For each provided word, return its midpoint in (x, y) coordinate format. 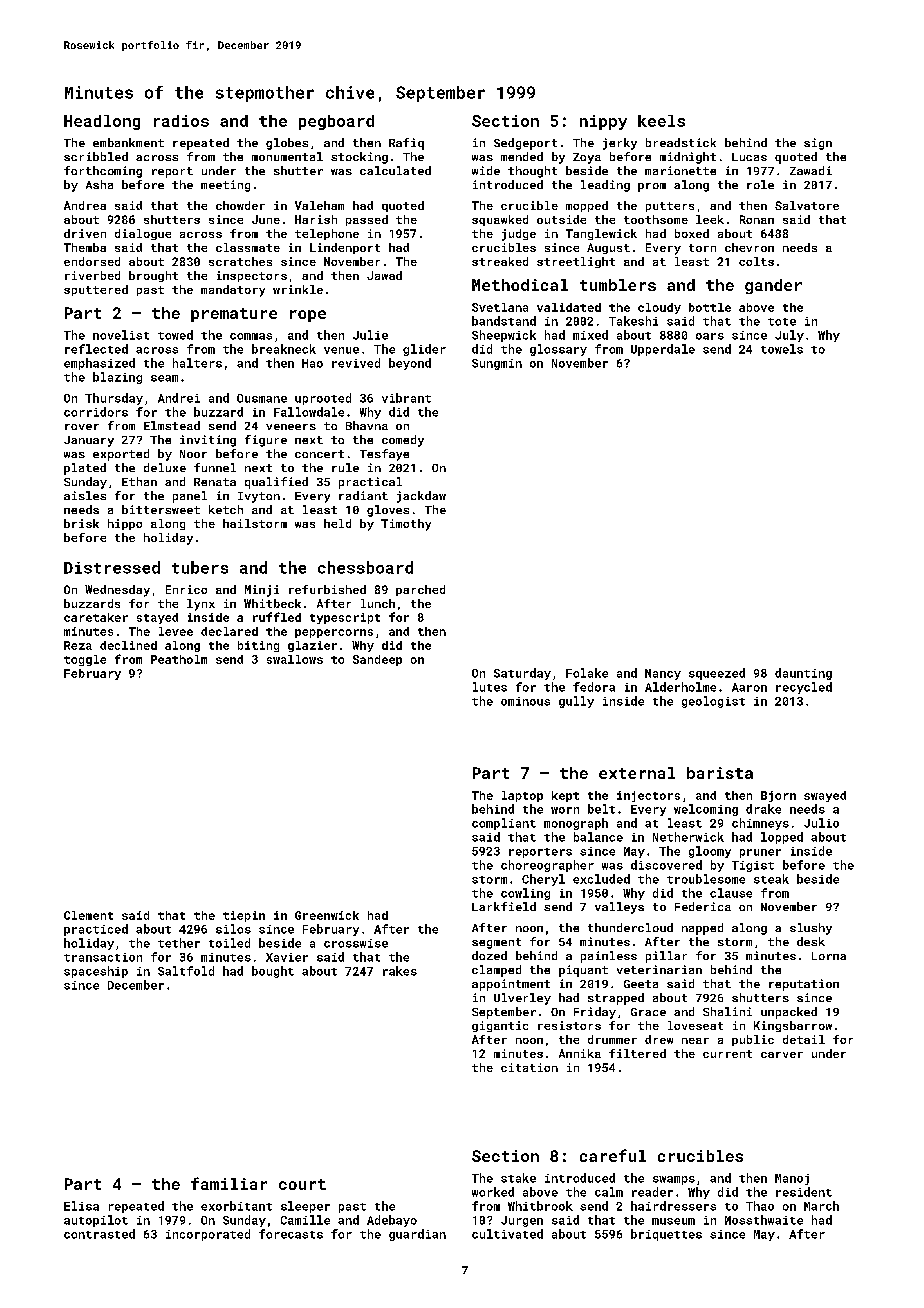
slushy (811, 929)
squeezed (717, 674)
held (337, 523)
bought (273, 972)
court (302, 1184)
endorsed (92, 261)
